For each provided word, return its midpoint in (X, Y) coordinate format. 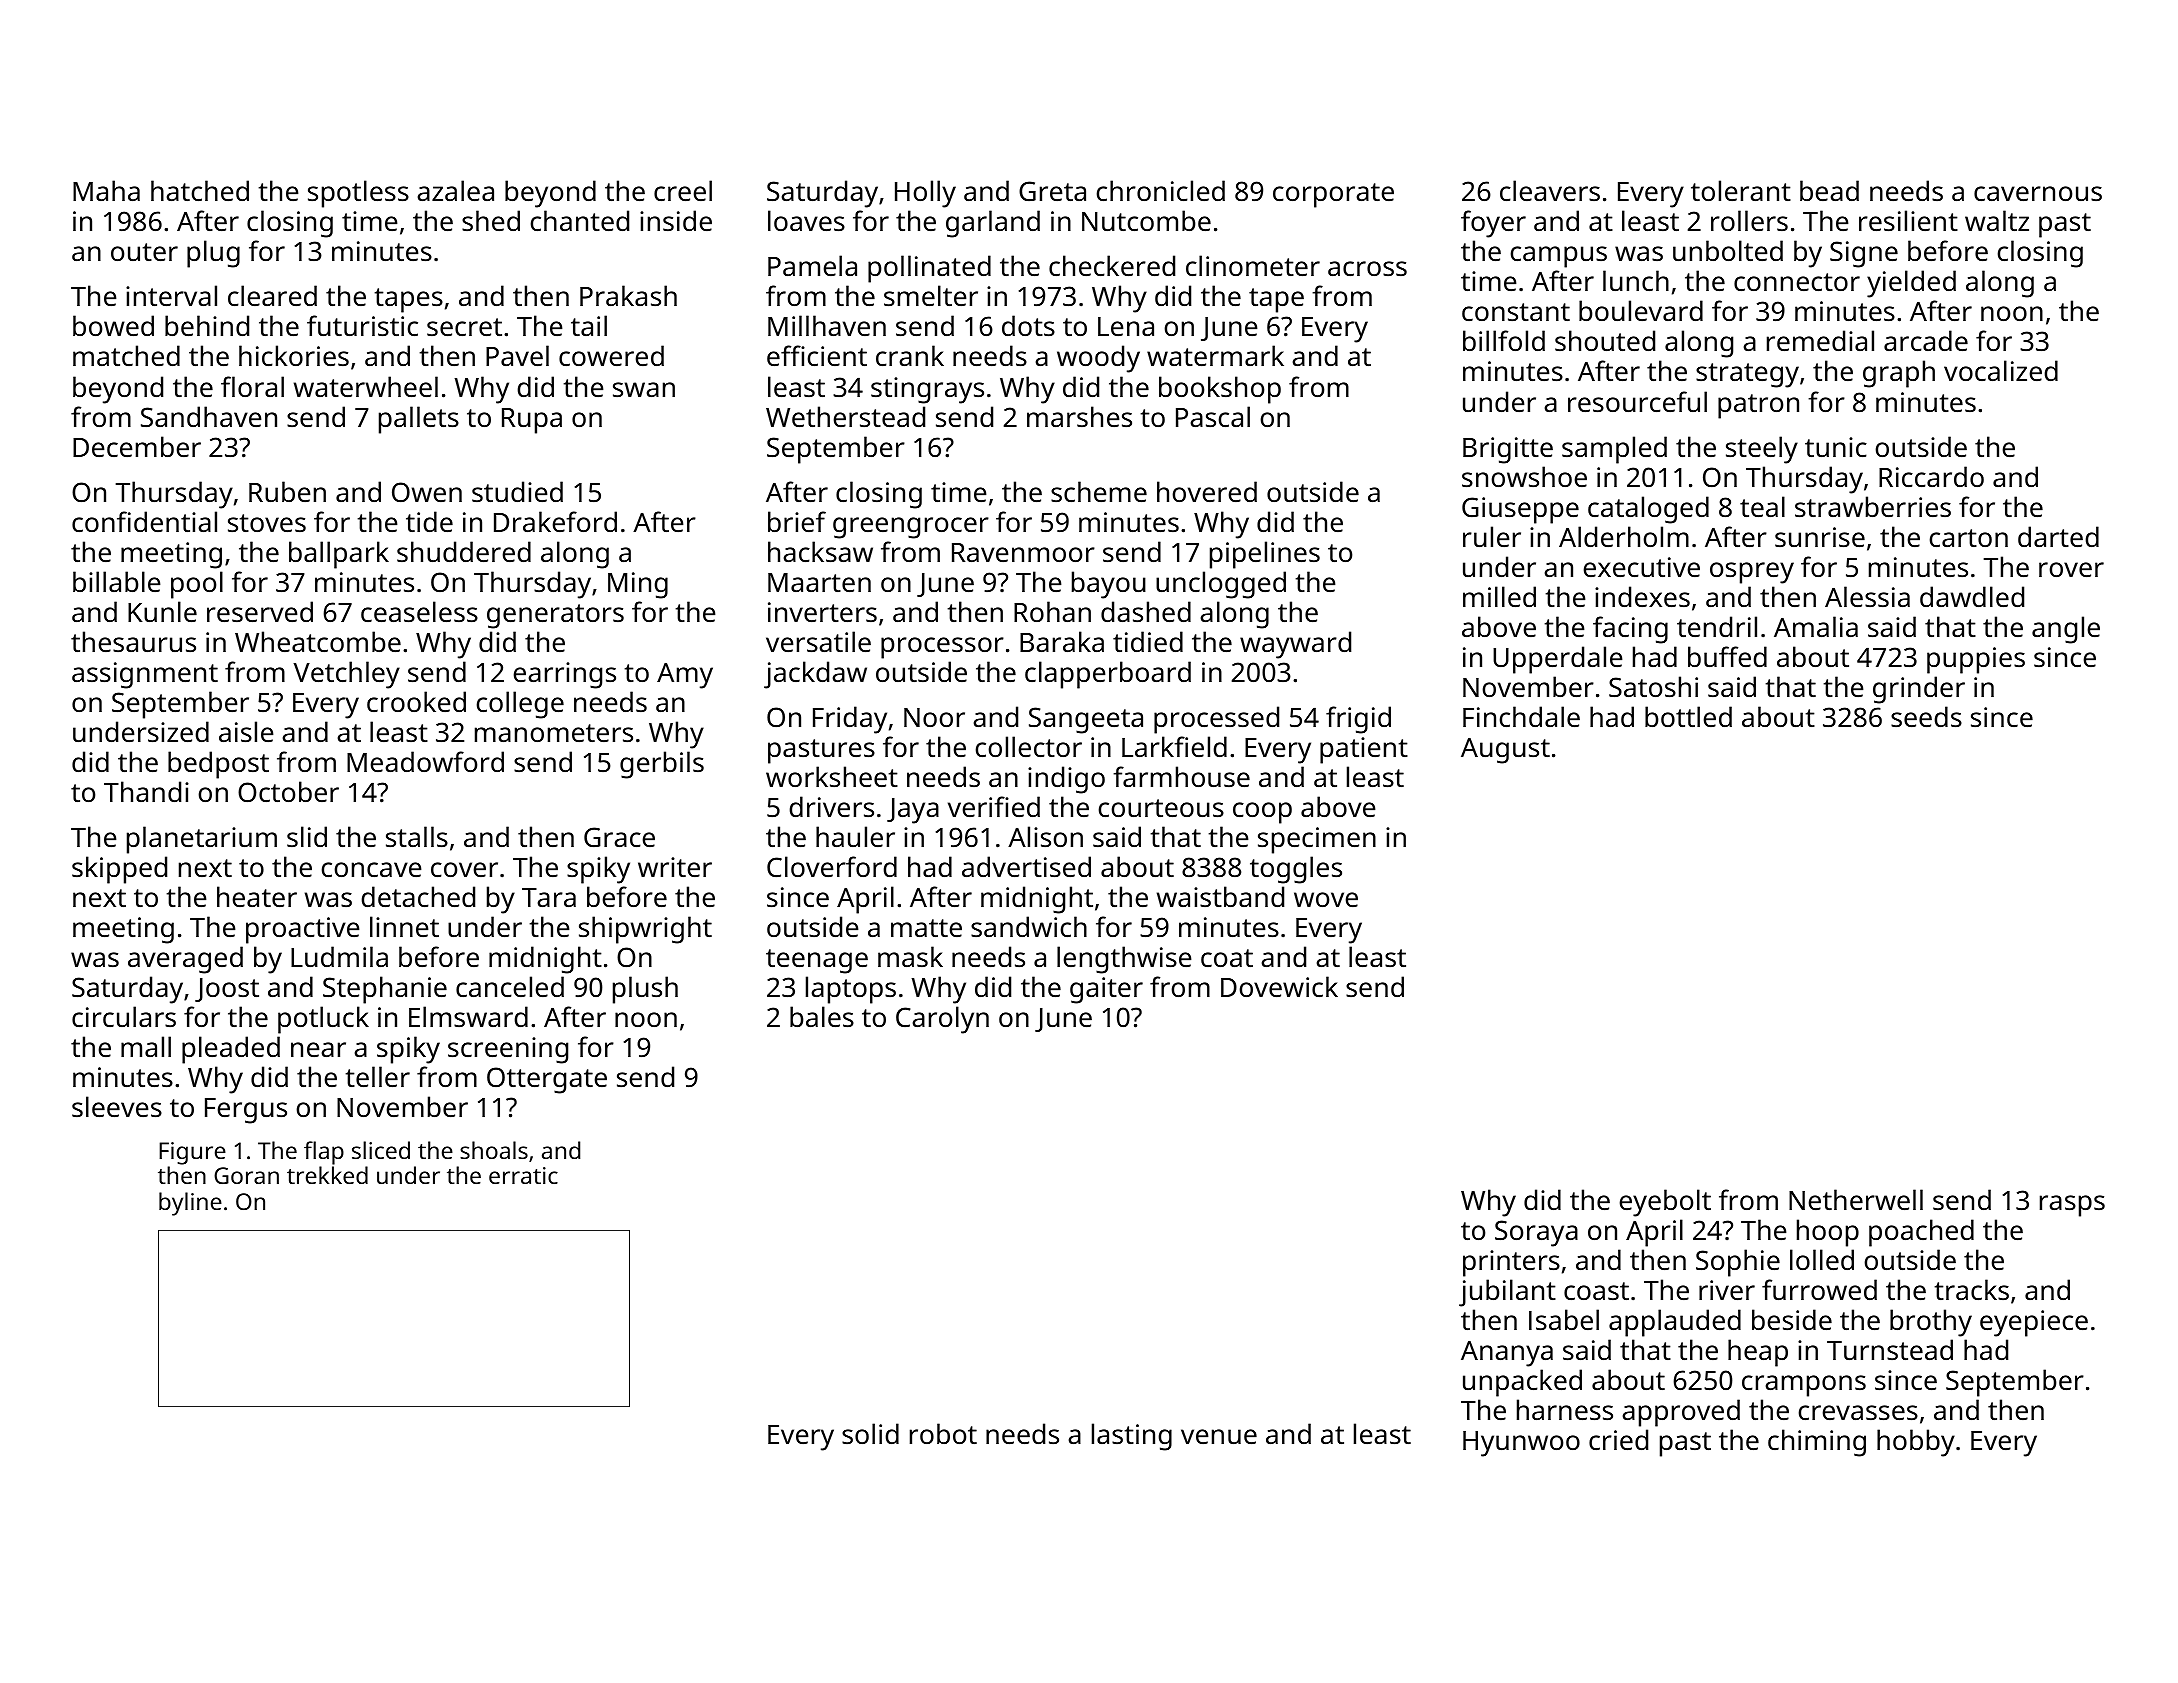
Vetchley (346, 675)
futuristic (362, 326)
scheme (1099, 492)
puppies (1976, 660)
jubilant (1507, 1293)
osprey (1752, 573)
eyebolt (1665, 1203)
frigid (1358, 720)
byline (190, 1204)
